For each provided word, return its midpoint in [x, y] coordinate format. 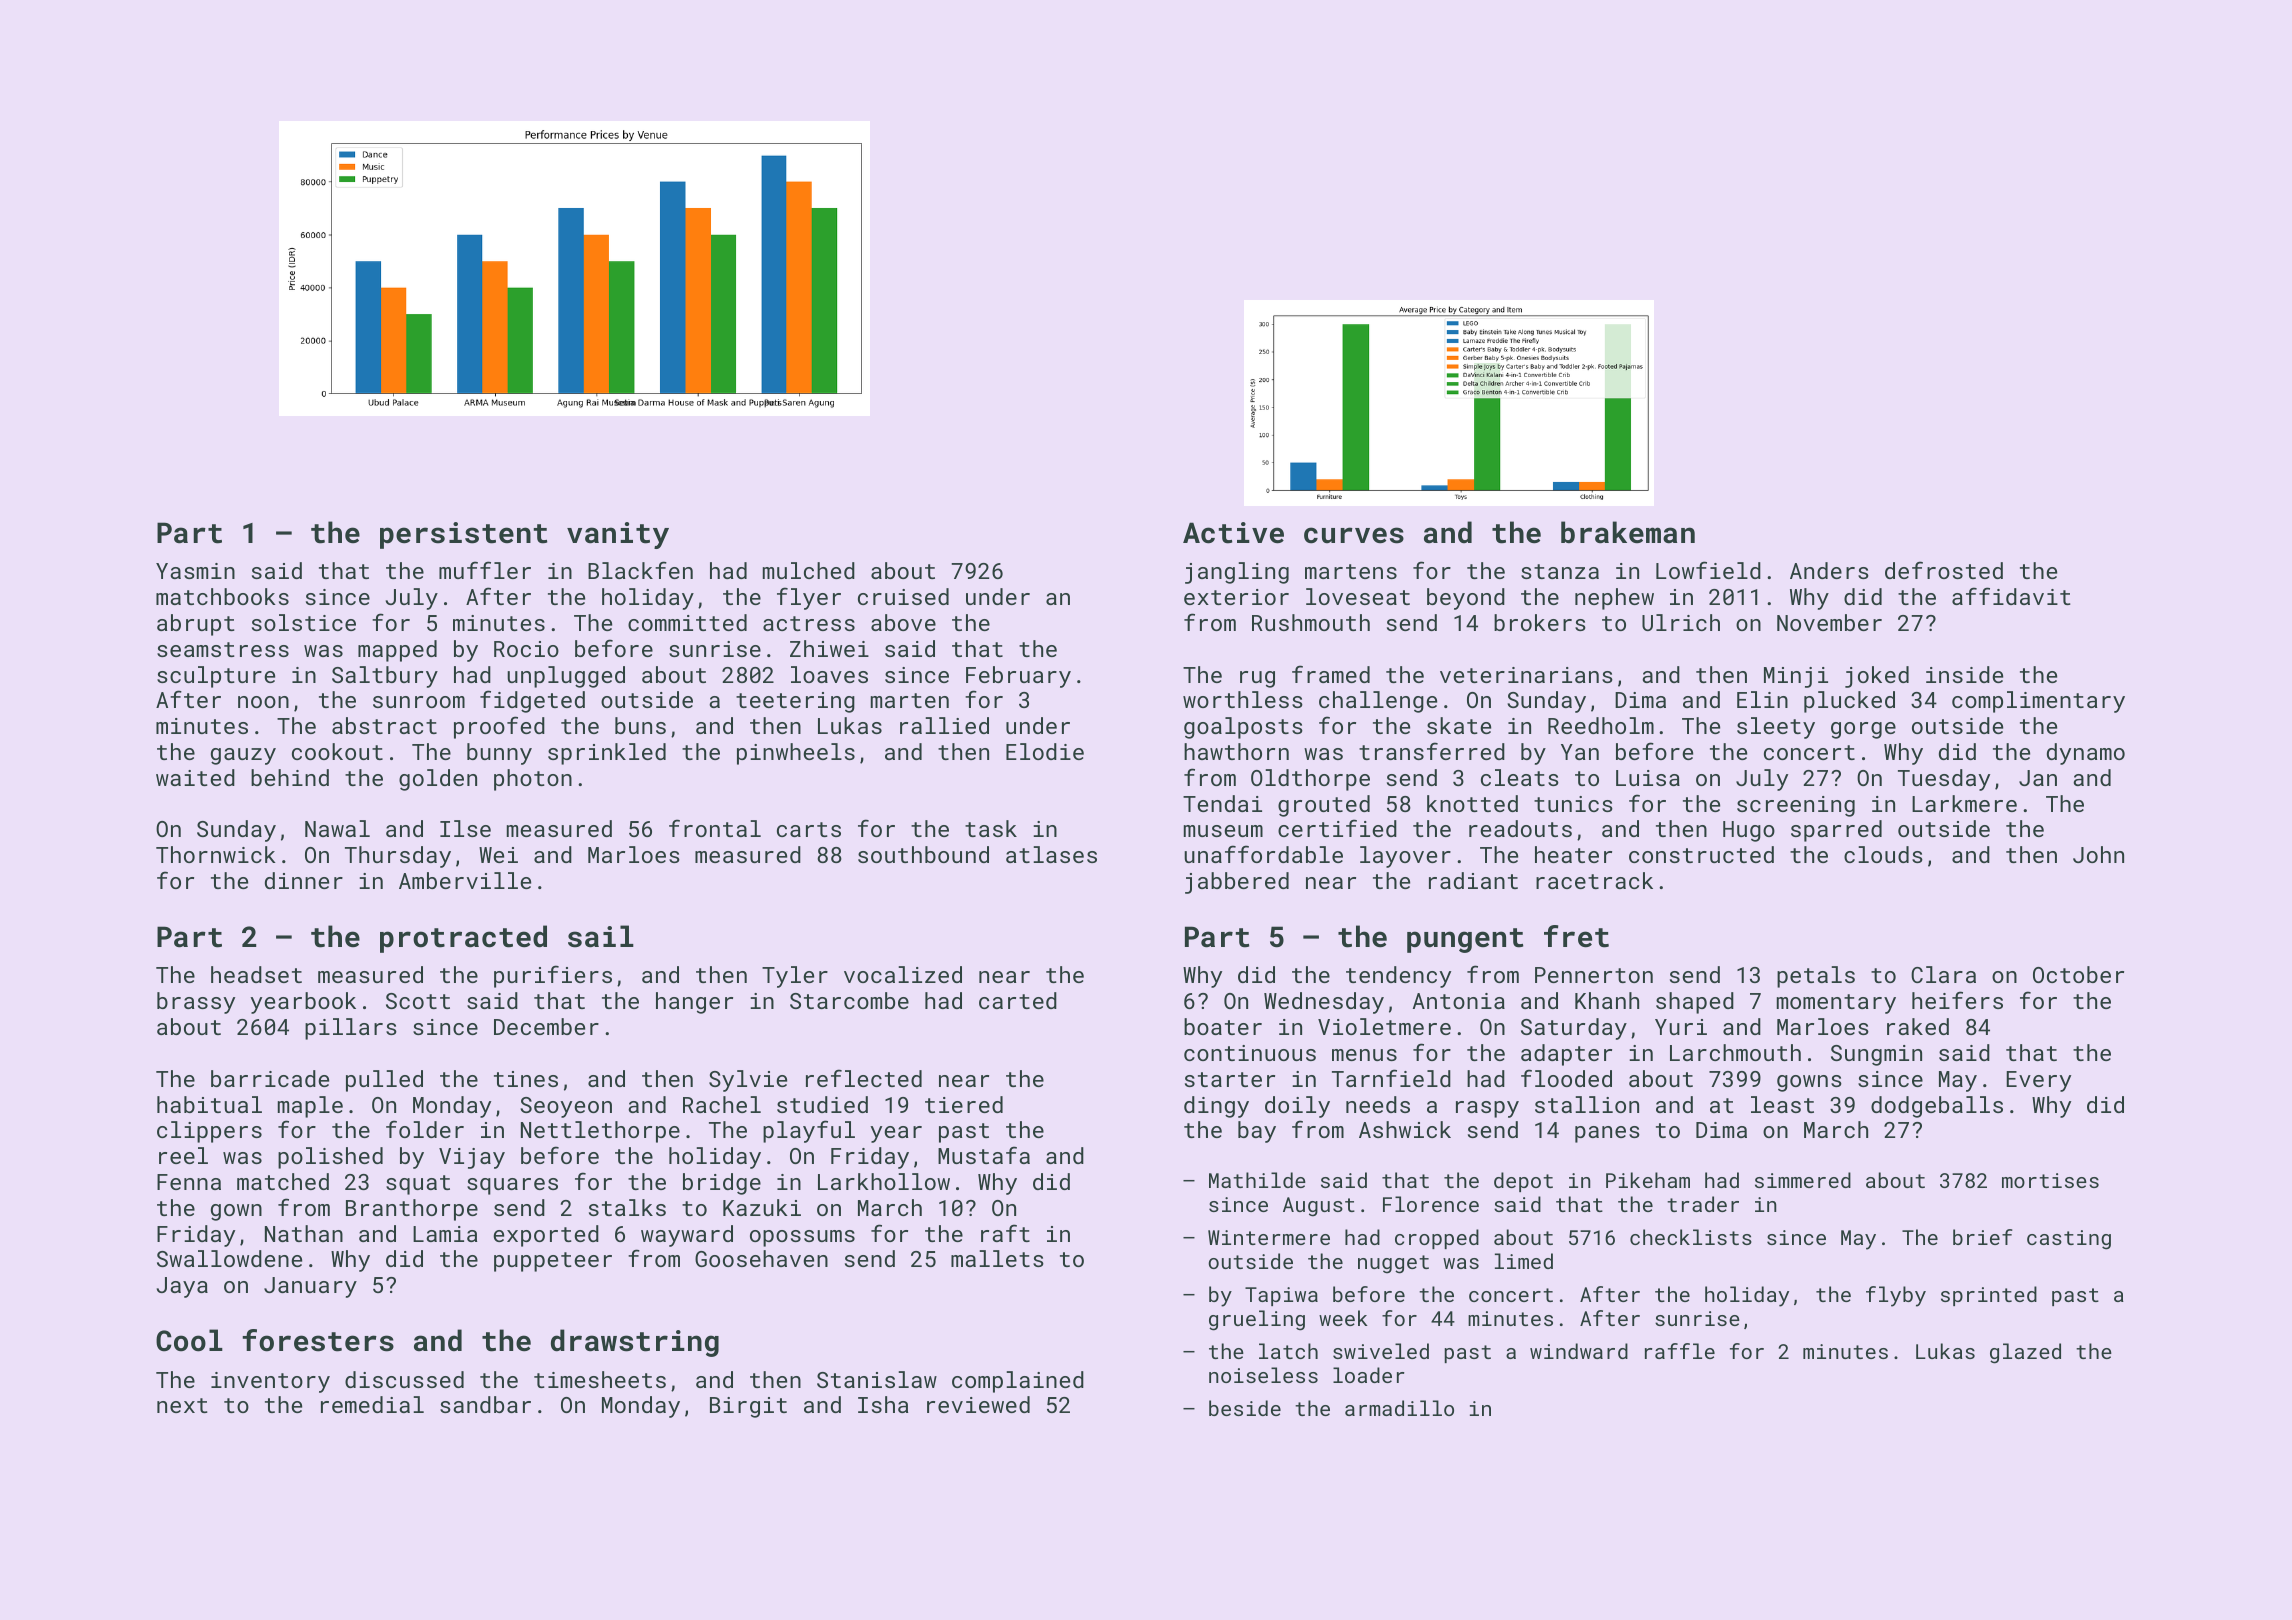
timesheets [600, 1379]
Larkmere [1964, 803]
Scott [418, 1001]
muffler [485, 570]
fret [1576, 936]
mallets [997, 1258]
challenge [1378, 702]
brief [1983, 1237]
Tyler [795, 977]
